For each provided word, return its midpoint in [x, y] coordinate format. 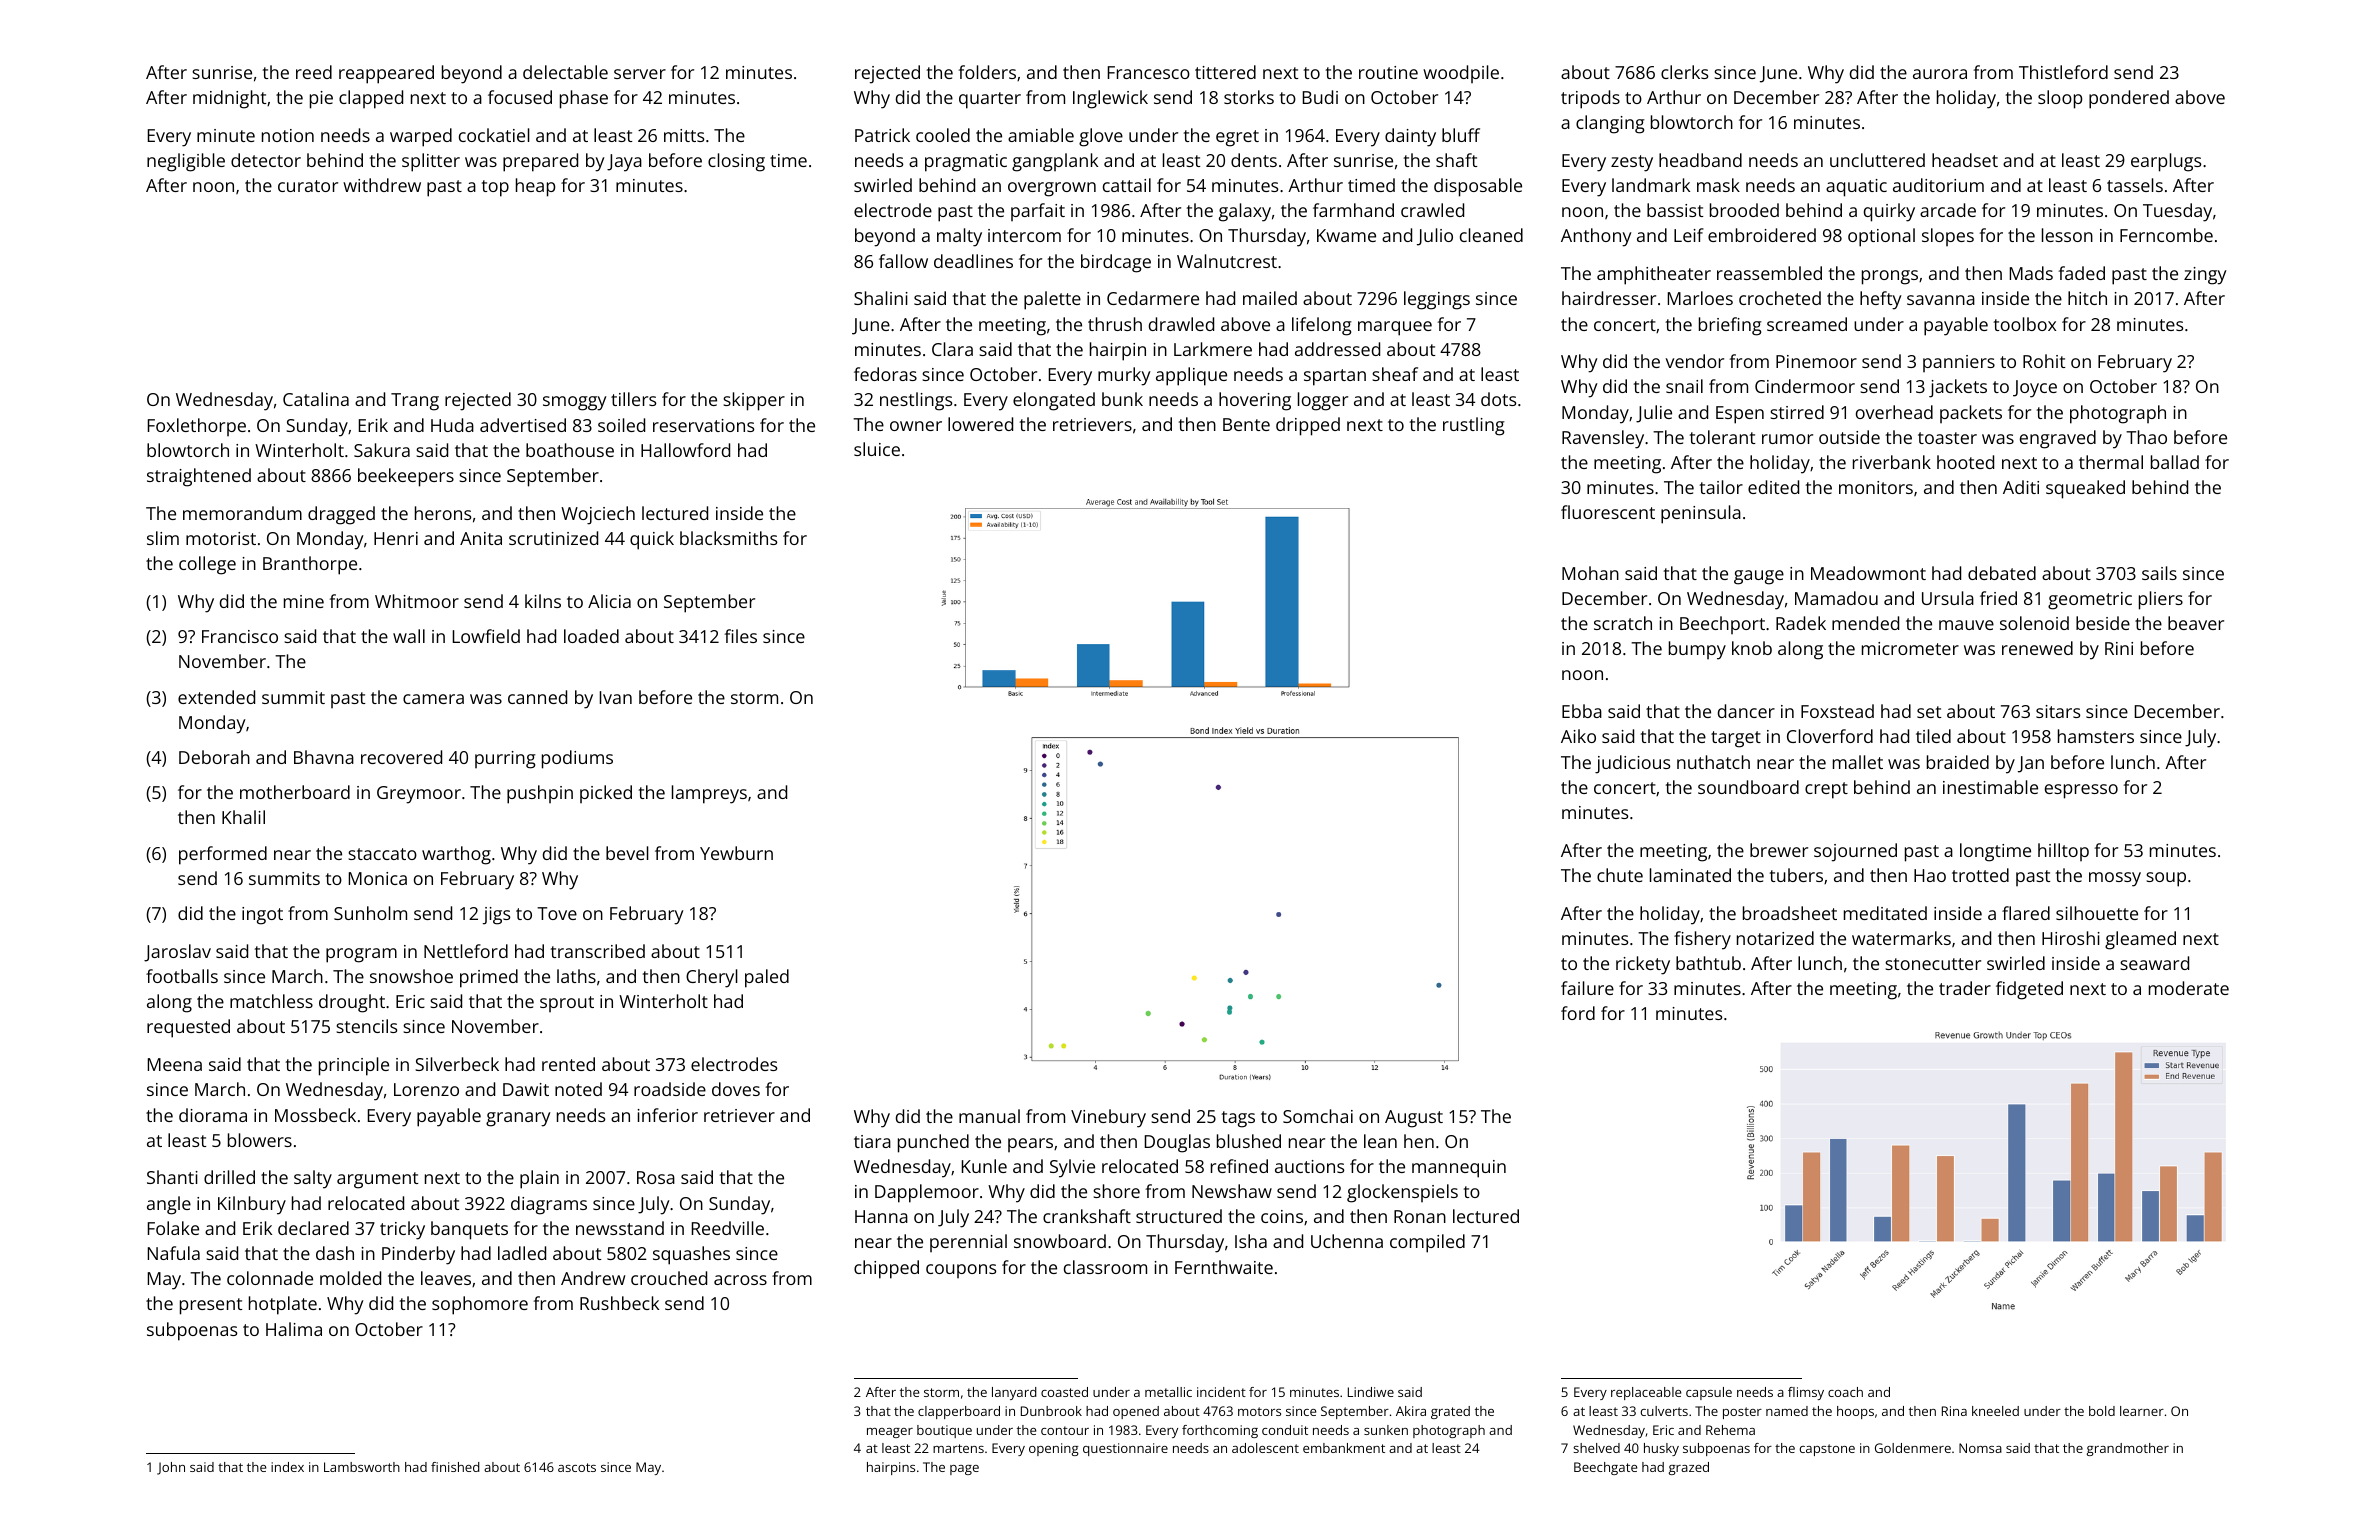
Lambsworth [362, 1467]
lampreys [709, 794]
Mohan [1590, 573]
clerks [1684, 72]
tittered [1225, 72]
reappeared [386, 74]
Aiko [1578, 736]
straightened [199, 477]
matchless [271, 1001]
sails [2159, 573]
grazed [1689, 1468]
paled [767, 978]
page [964, 1470]
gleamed [2140, 940]
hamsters [2096, 736]
